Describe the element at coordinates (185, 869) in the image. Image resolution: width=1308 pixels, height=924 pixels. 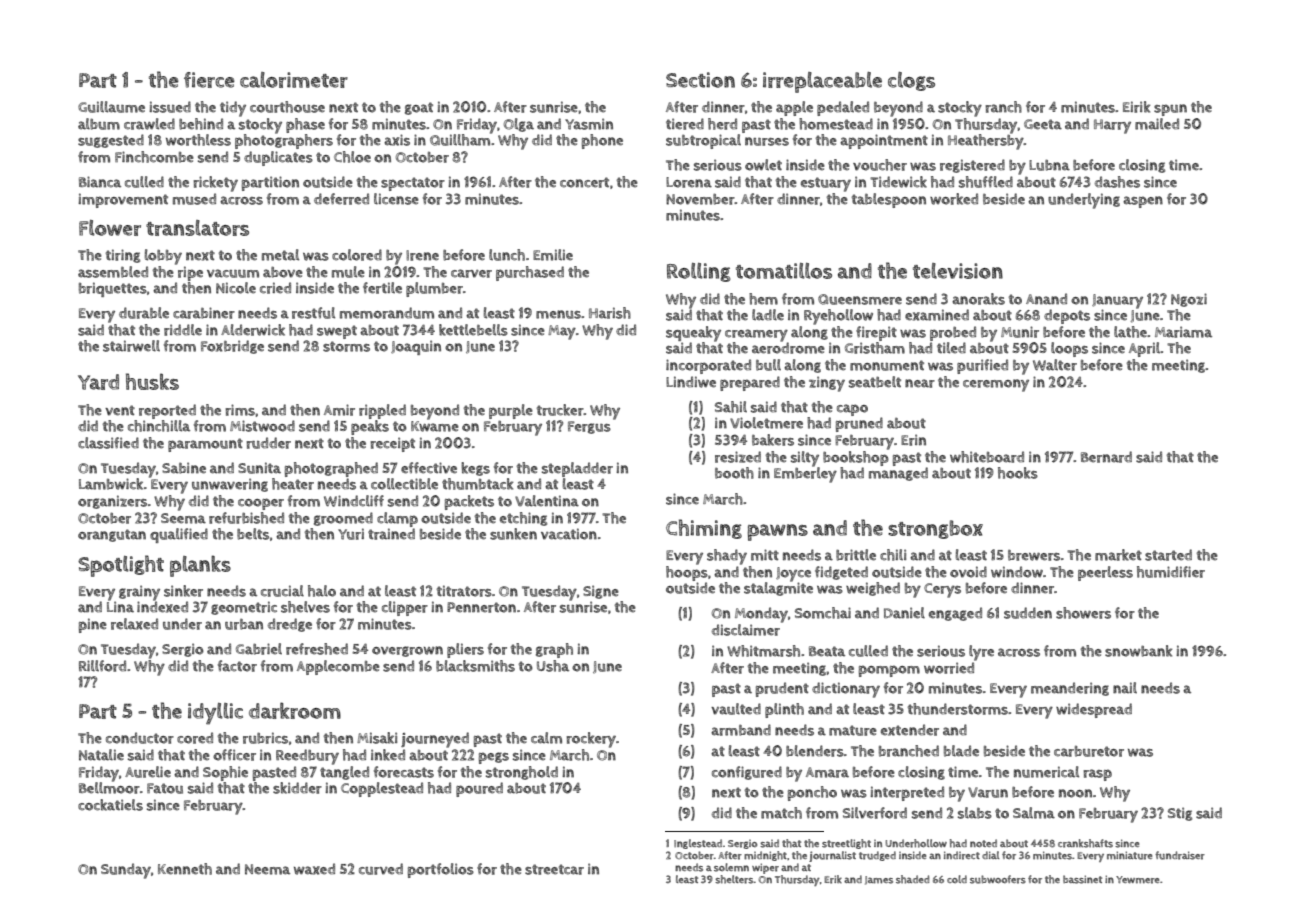
I see `Kenneth` at that location.
